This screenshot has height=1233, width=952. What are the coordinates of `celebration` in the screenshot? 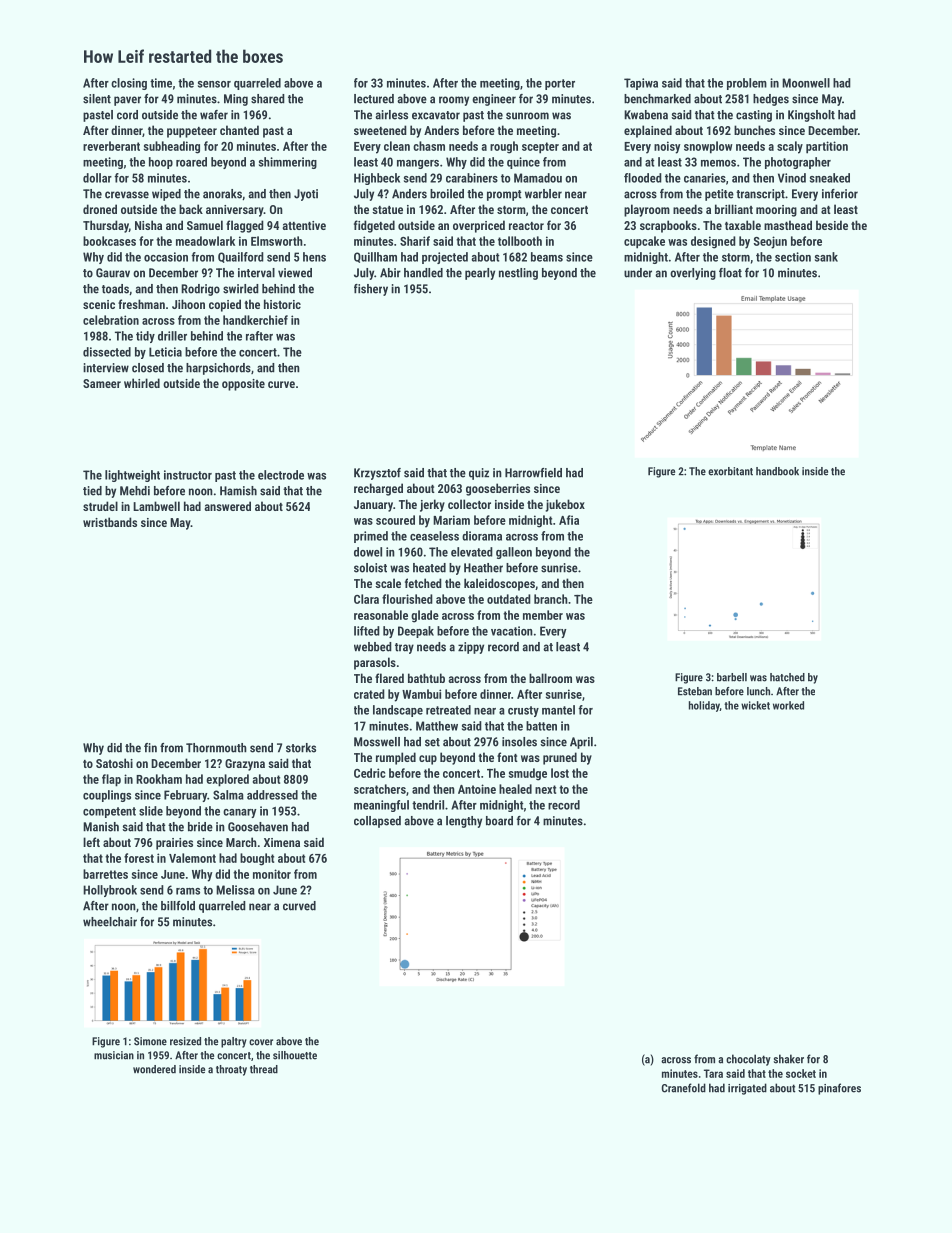 It's located at (111, 320).
